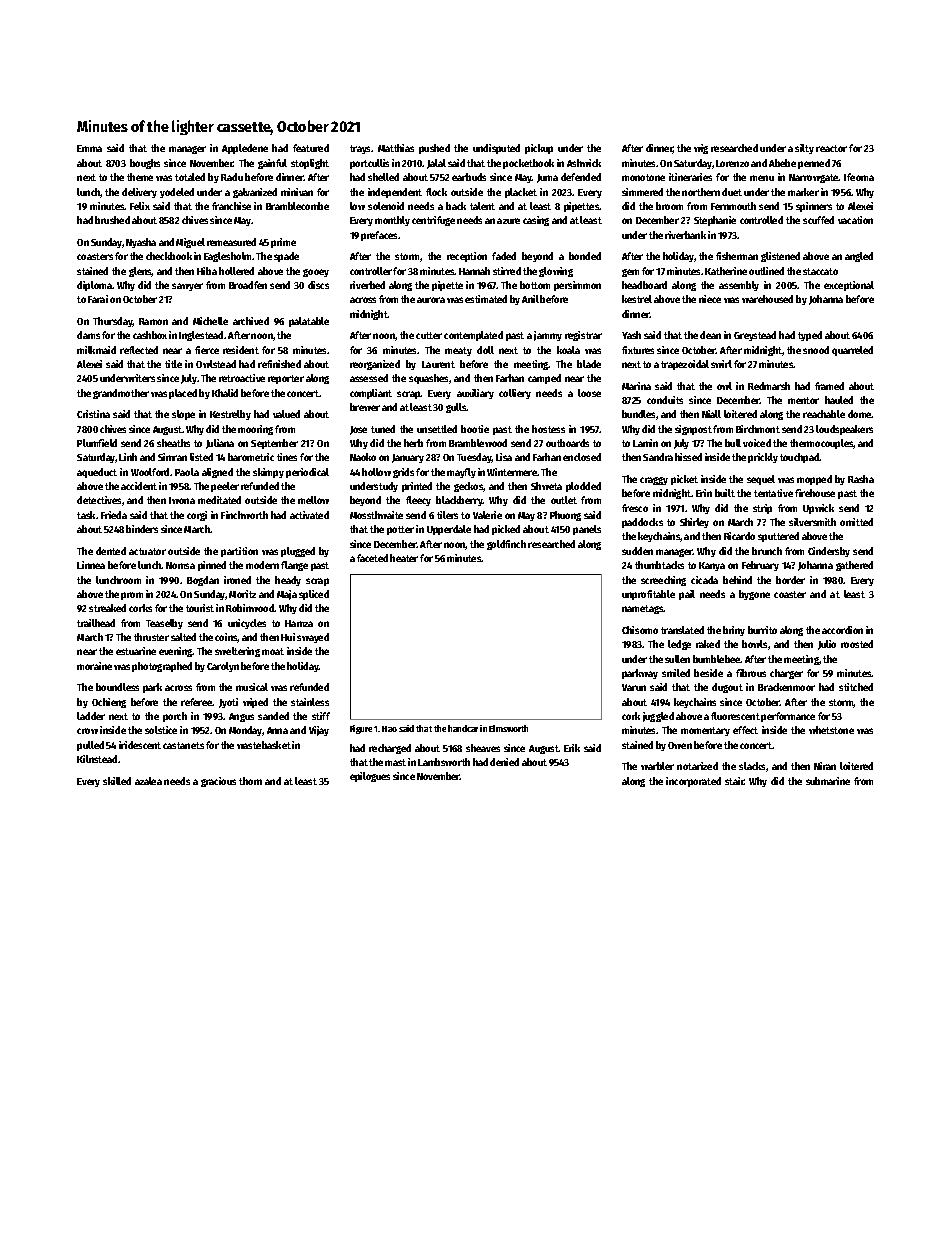 Image resolution: width=952 pixels, height=1233 pixels. What do you see at coordinates (856, 687) in the document?
I see `stitched` at bounding box center [856, 687].
